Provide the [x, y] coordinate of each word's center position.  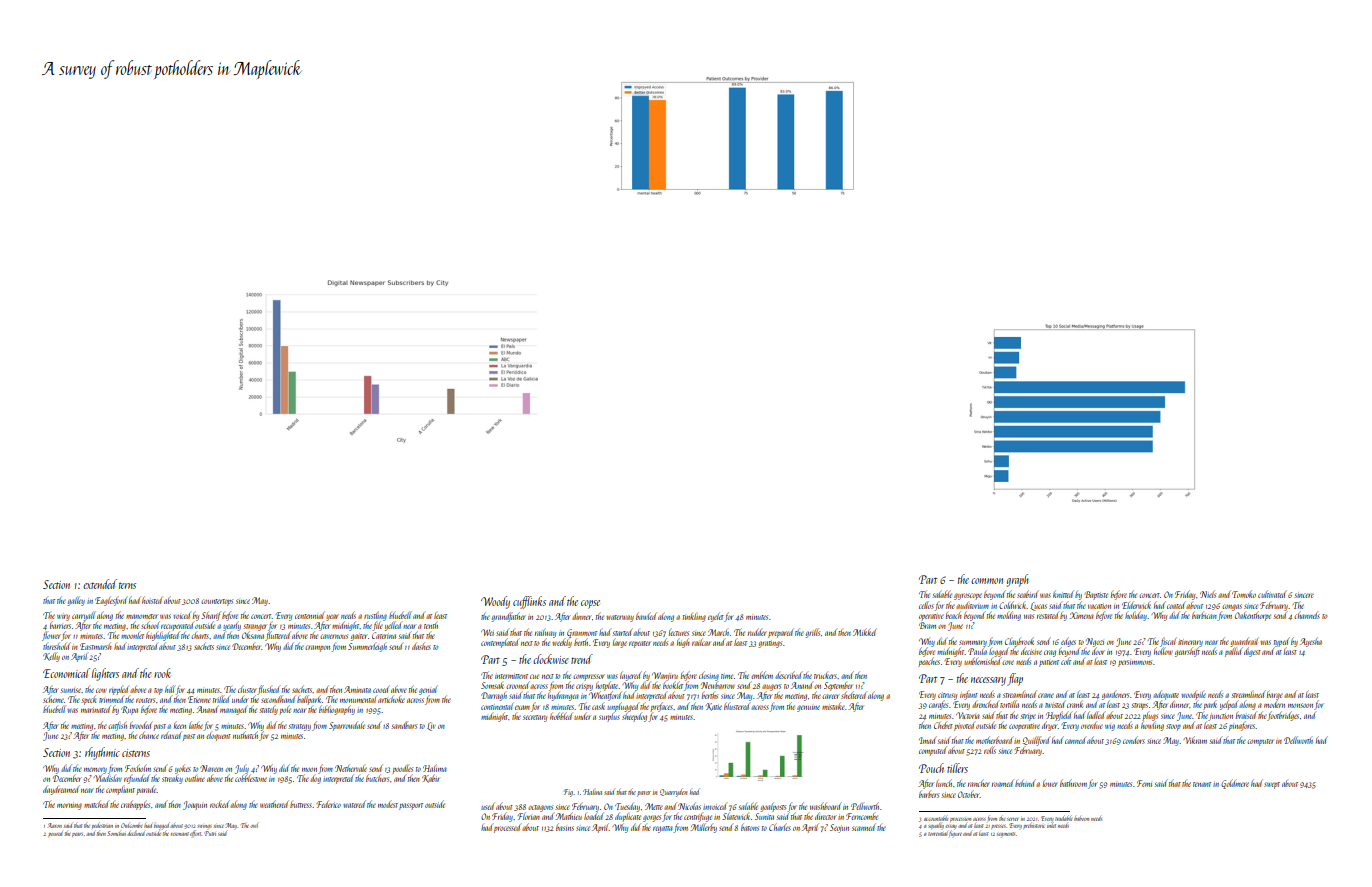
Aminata [357, 689]
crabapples [135, 805]
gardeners [1115, 695]
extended [100, 584]
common [987, 581]
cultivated [1272, 594]
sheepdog [634, 717]
